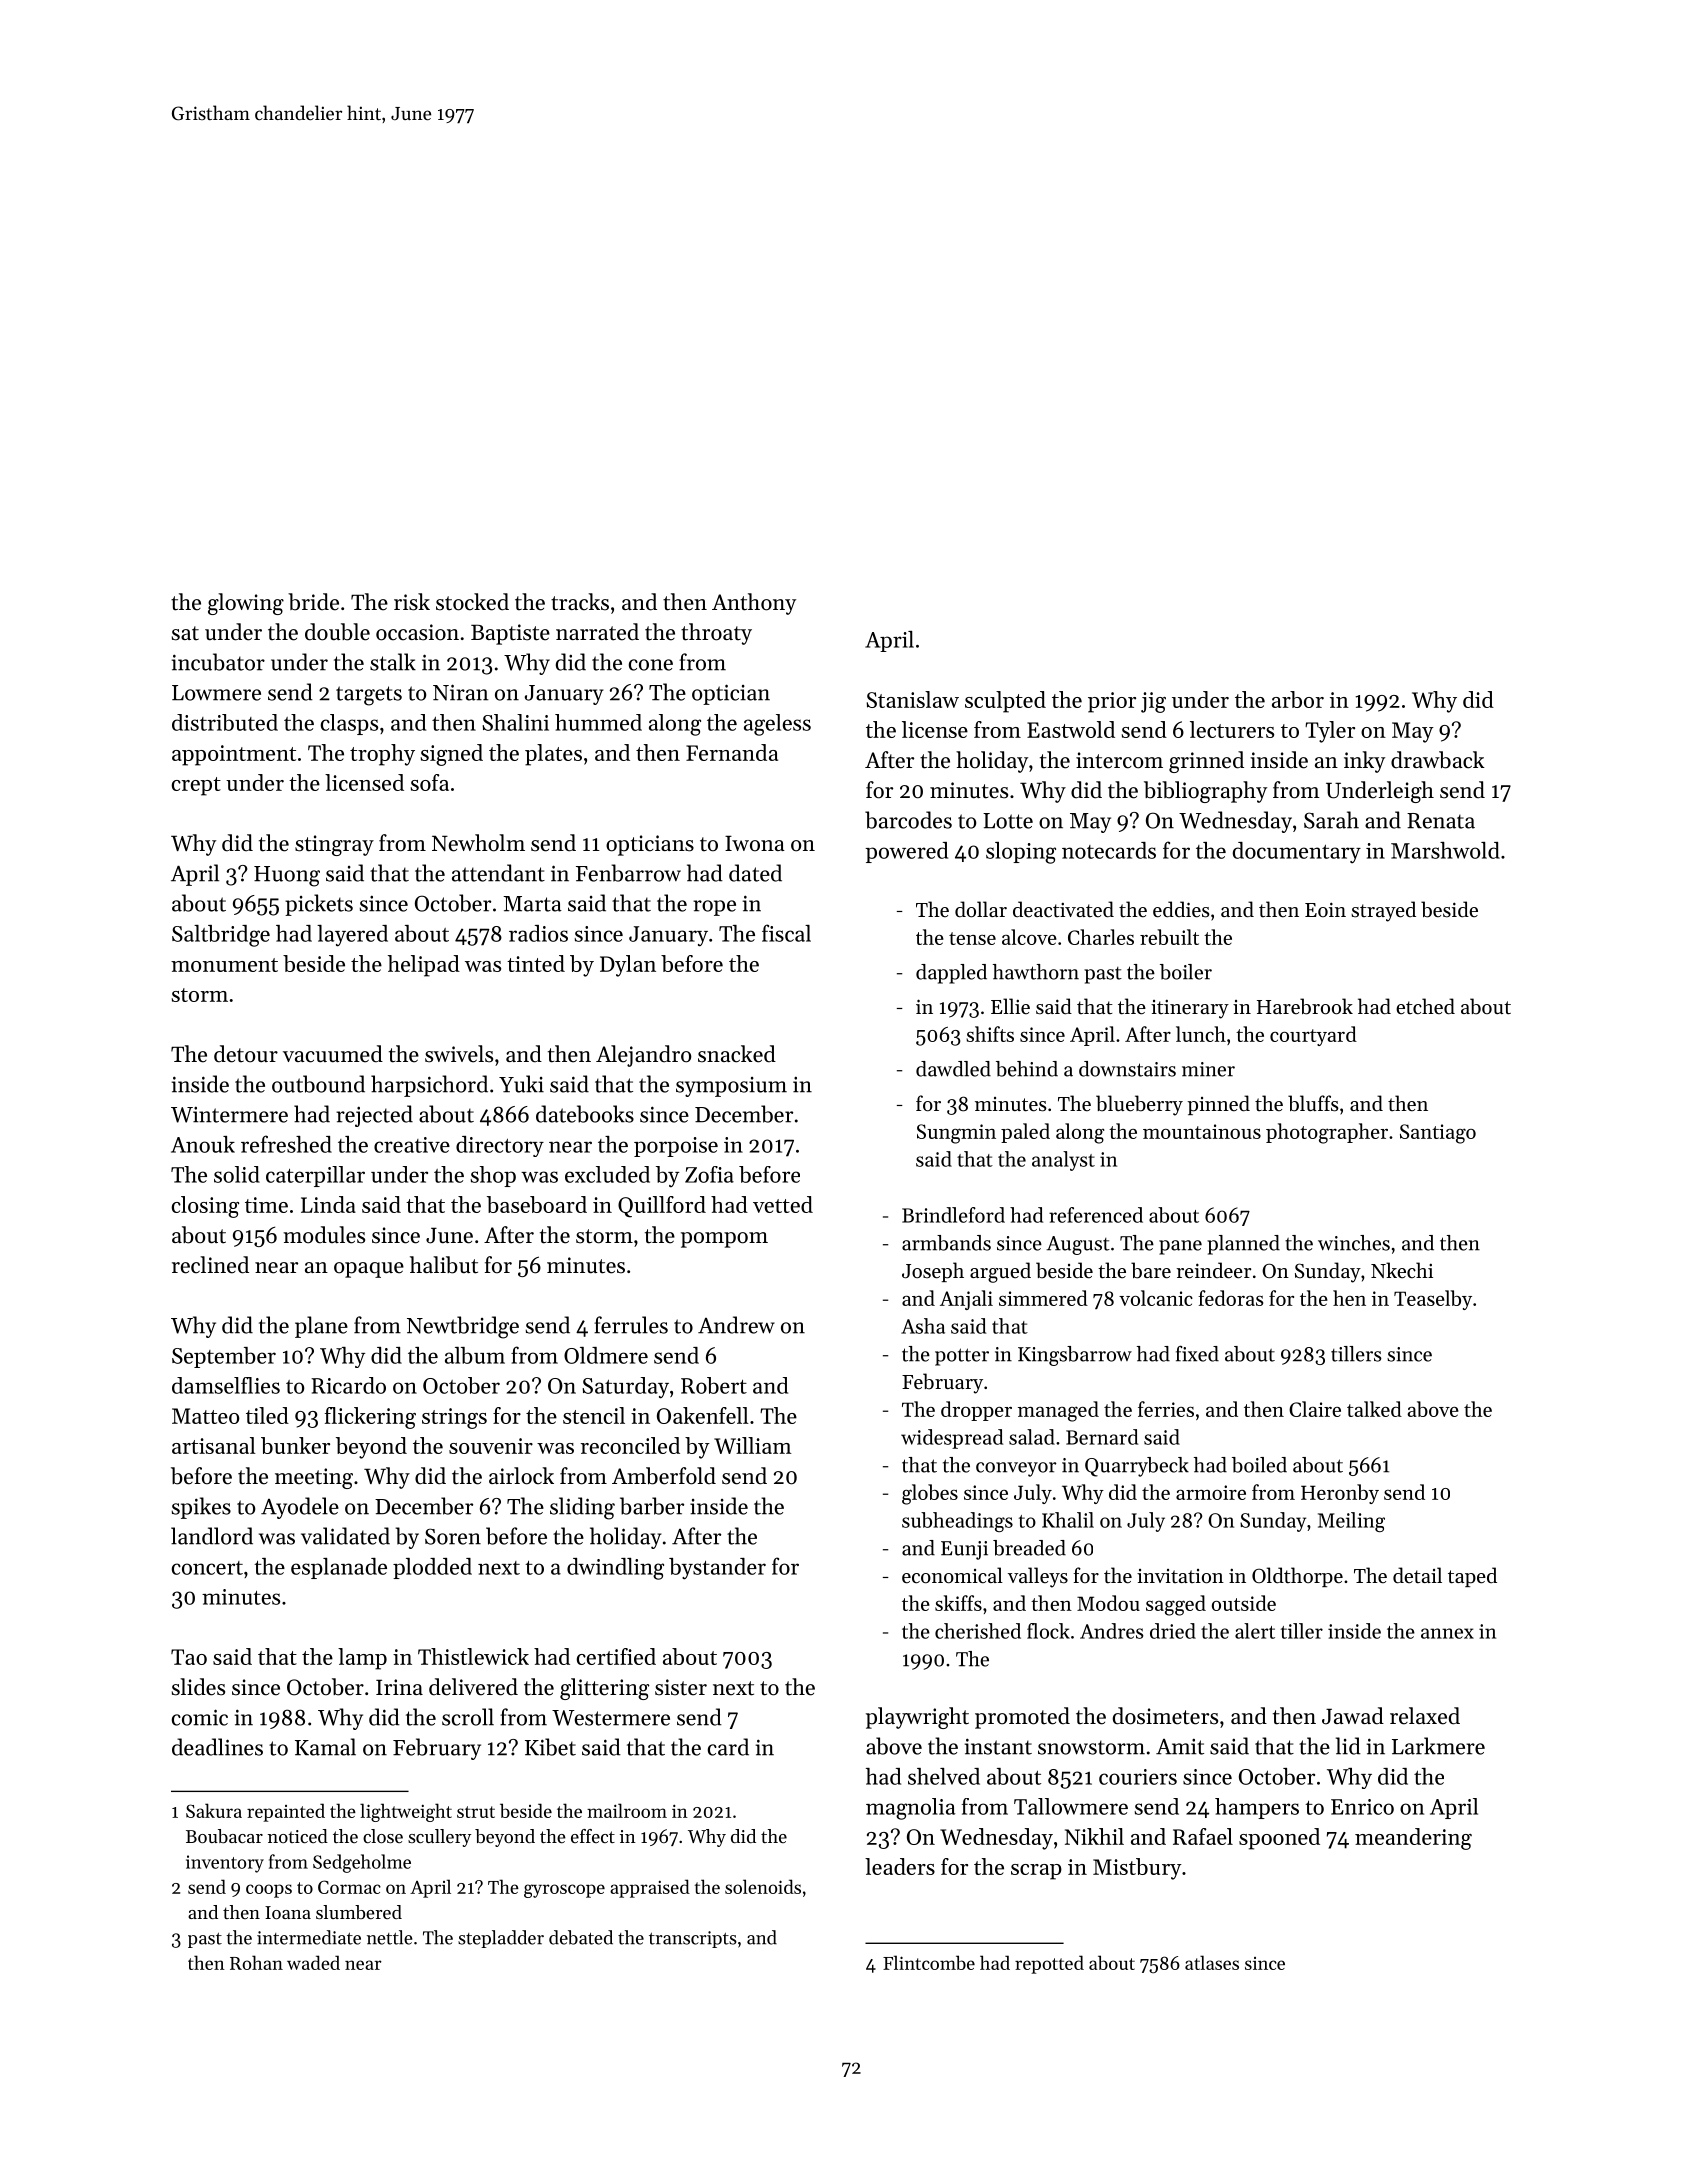 The height and width of the document is (2178, 1683). Describe the element at coordinates (693, 1939) in the document. I see `transcripts` at that location.
